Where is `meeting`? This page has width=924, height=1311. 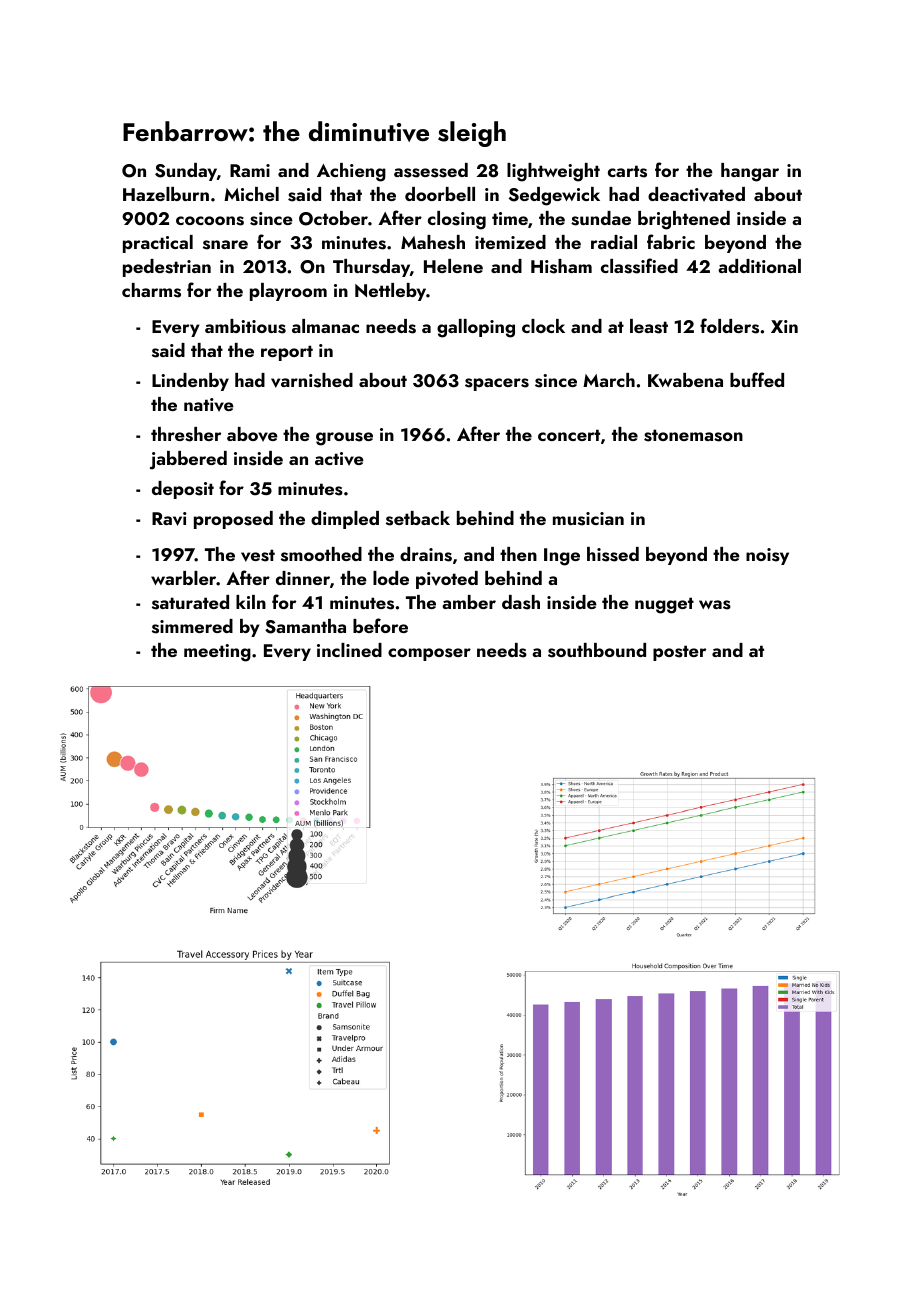
meeting is located at coordinates (217, 653).
